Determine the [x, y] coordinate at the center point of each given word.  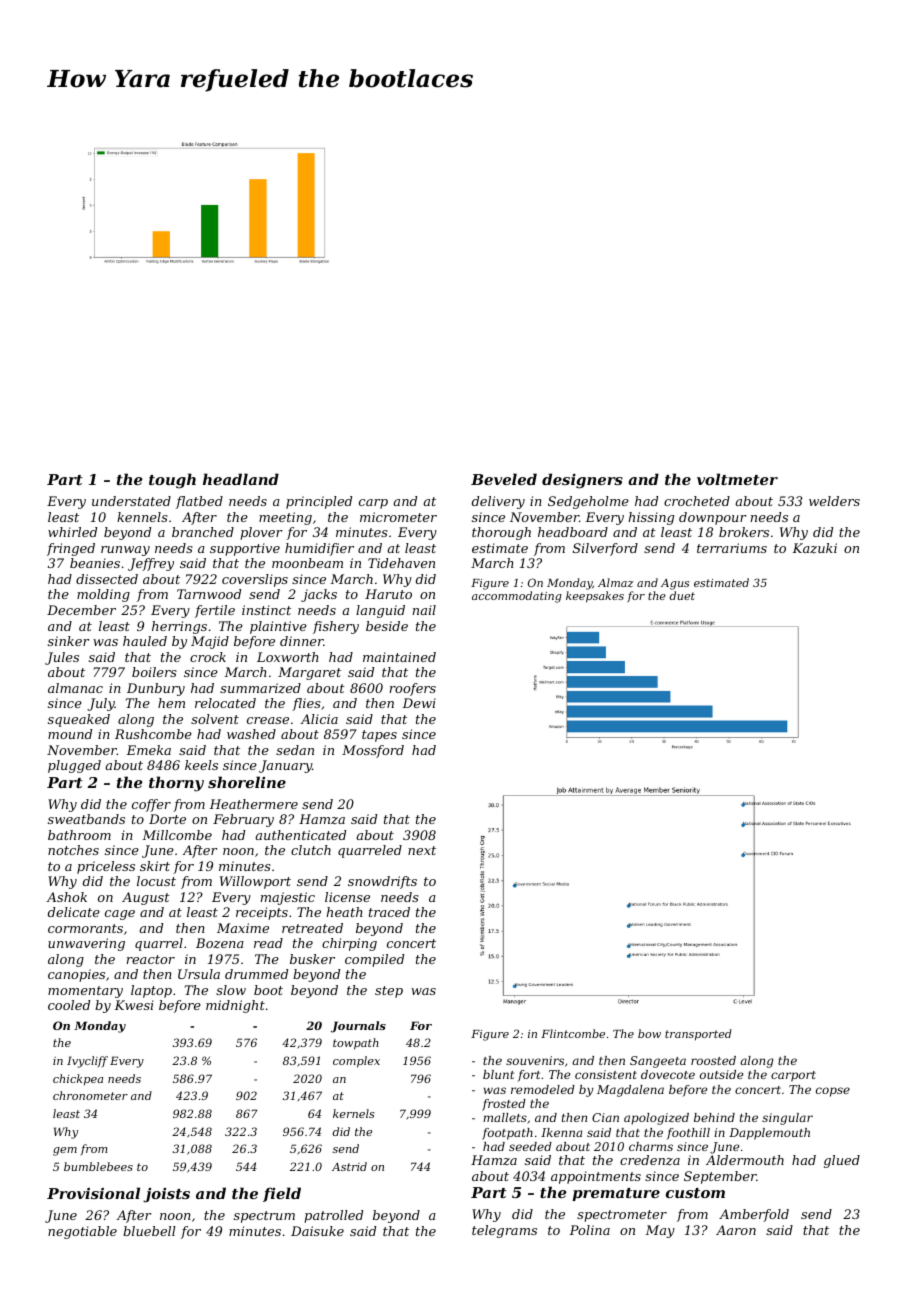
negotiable [82, 1232]
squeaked [79, 720]
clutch [311, 850]
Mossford [373, 751]
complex [356, 1062]
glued [842, 1161]
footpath [507, 1134]
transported [698, 1035]
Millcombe [177, 835]
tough [172, 481]
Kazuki [814, 548]
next [422, 850]
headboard [573, 532]
